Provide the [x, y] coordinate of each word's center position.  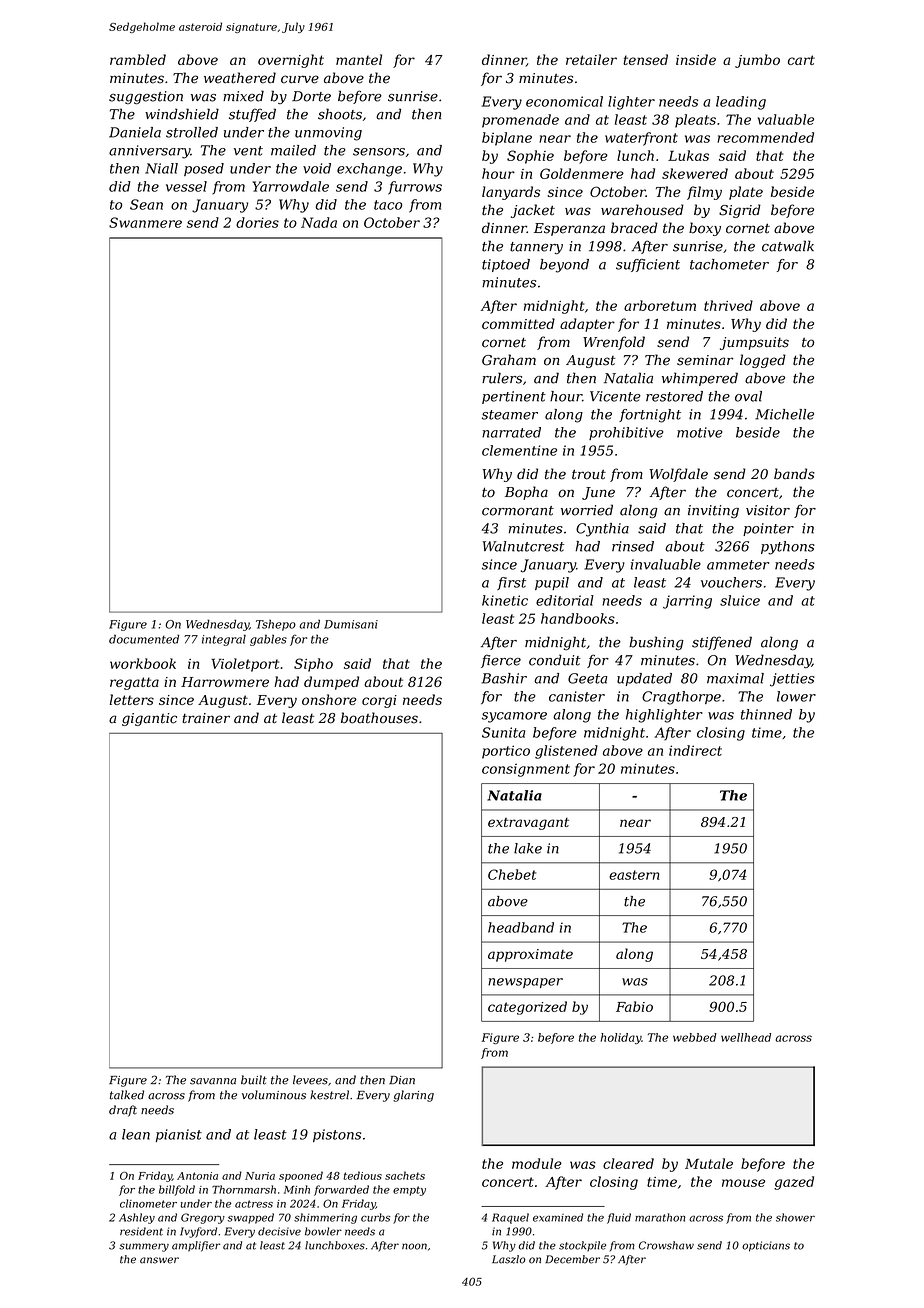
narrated [511, 432]
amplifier [196, 1246]
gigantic [149, 719]
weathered [240, 78]
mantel [359, 59]
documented [144, 639]
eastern [634, 875]
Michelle [784, 414]
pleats [695, 121]
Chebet [512, 874]
